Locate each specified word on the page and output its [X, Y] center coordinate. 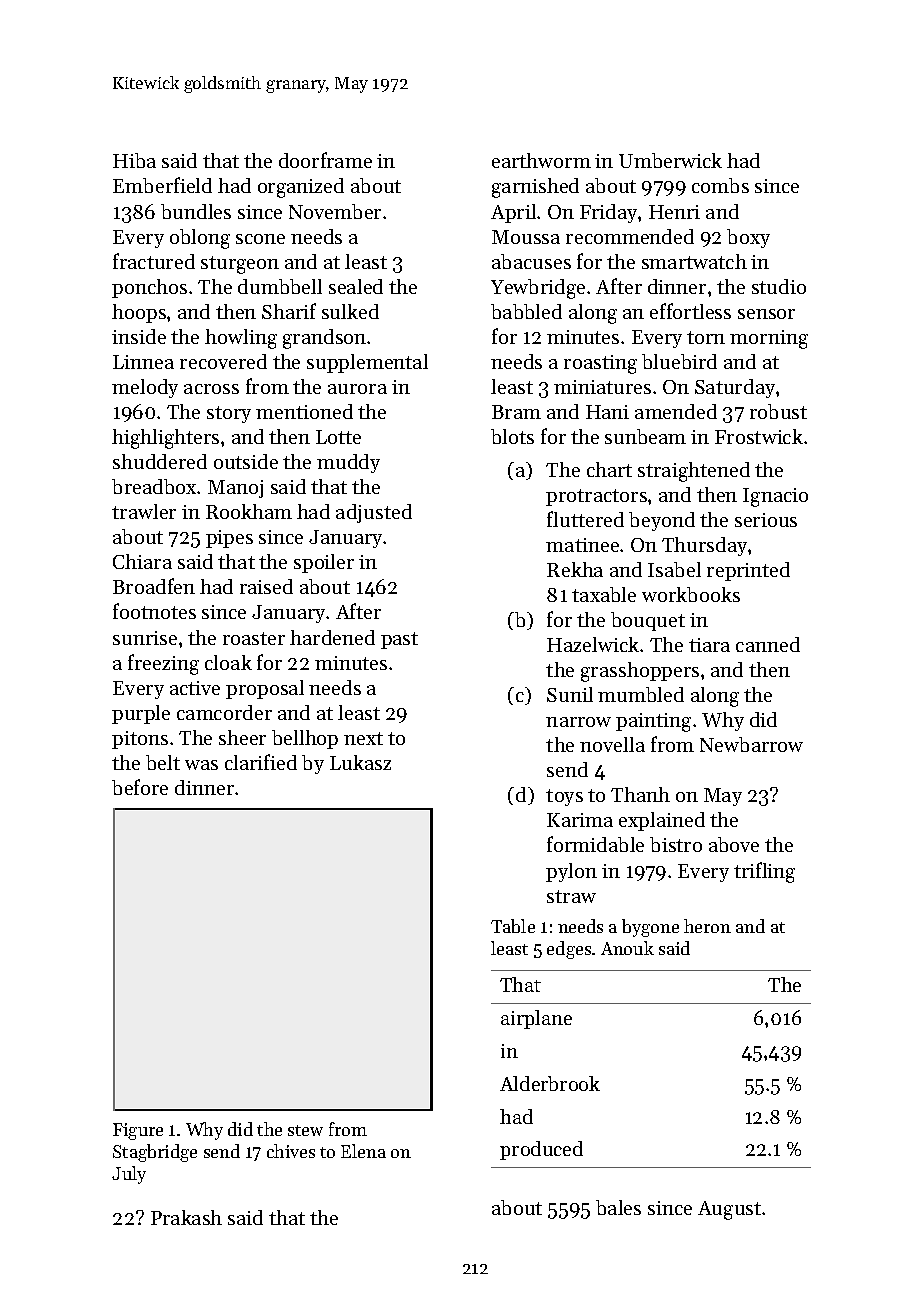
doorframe [325, 160]
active [195, 688]
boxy [748, 238]
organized [301, 188]
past [399, 640]
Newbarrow [751, 744]
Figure [138, 1131]
